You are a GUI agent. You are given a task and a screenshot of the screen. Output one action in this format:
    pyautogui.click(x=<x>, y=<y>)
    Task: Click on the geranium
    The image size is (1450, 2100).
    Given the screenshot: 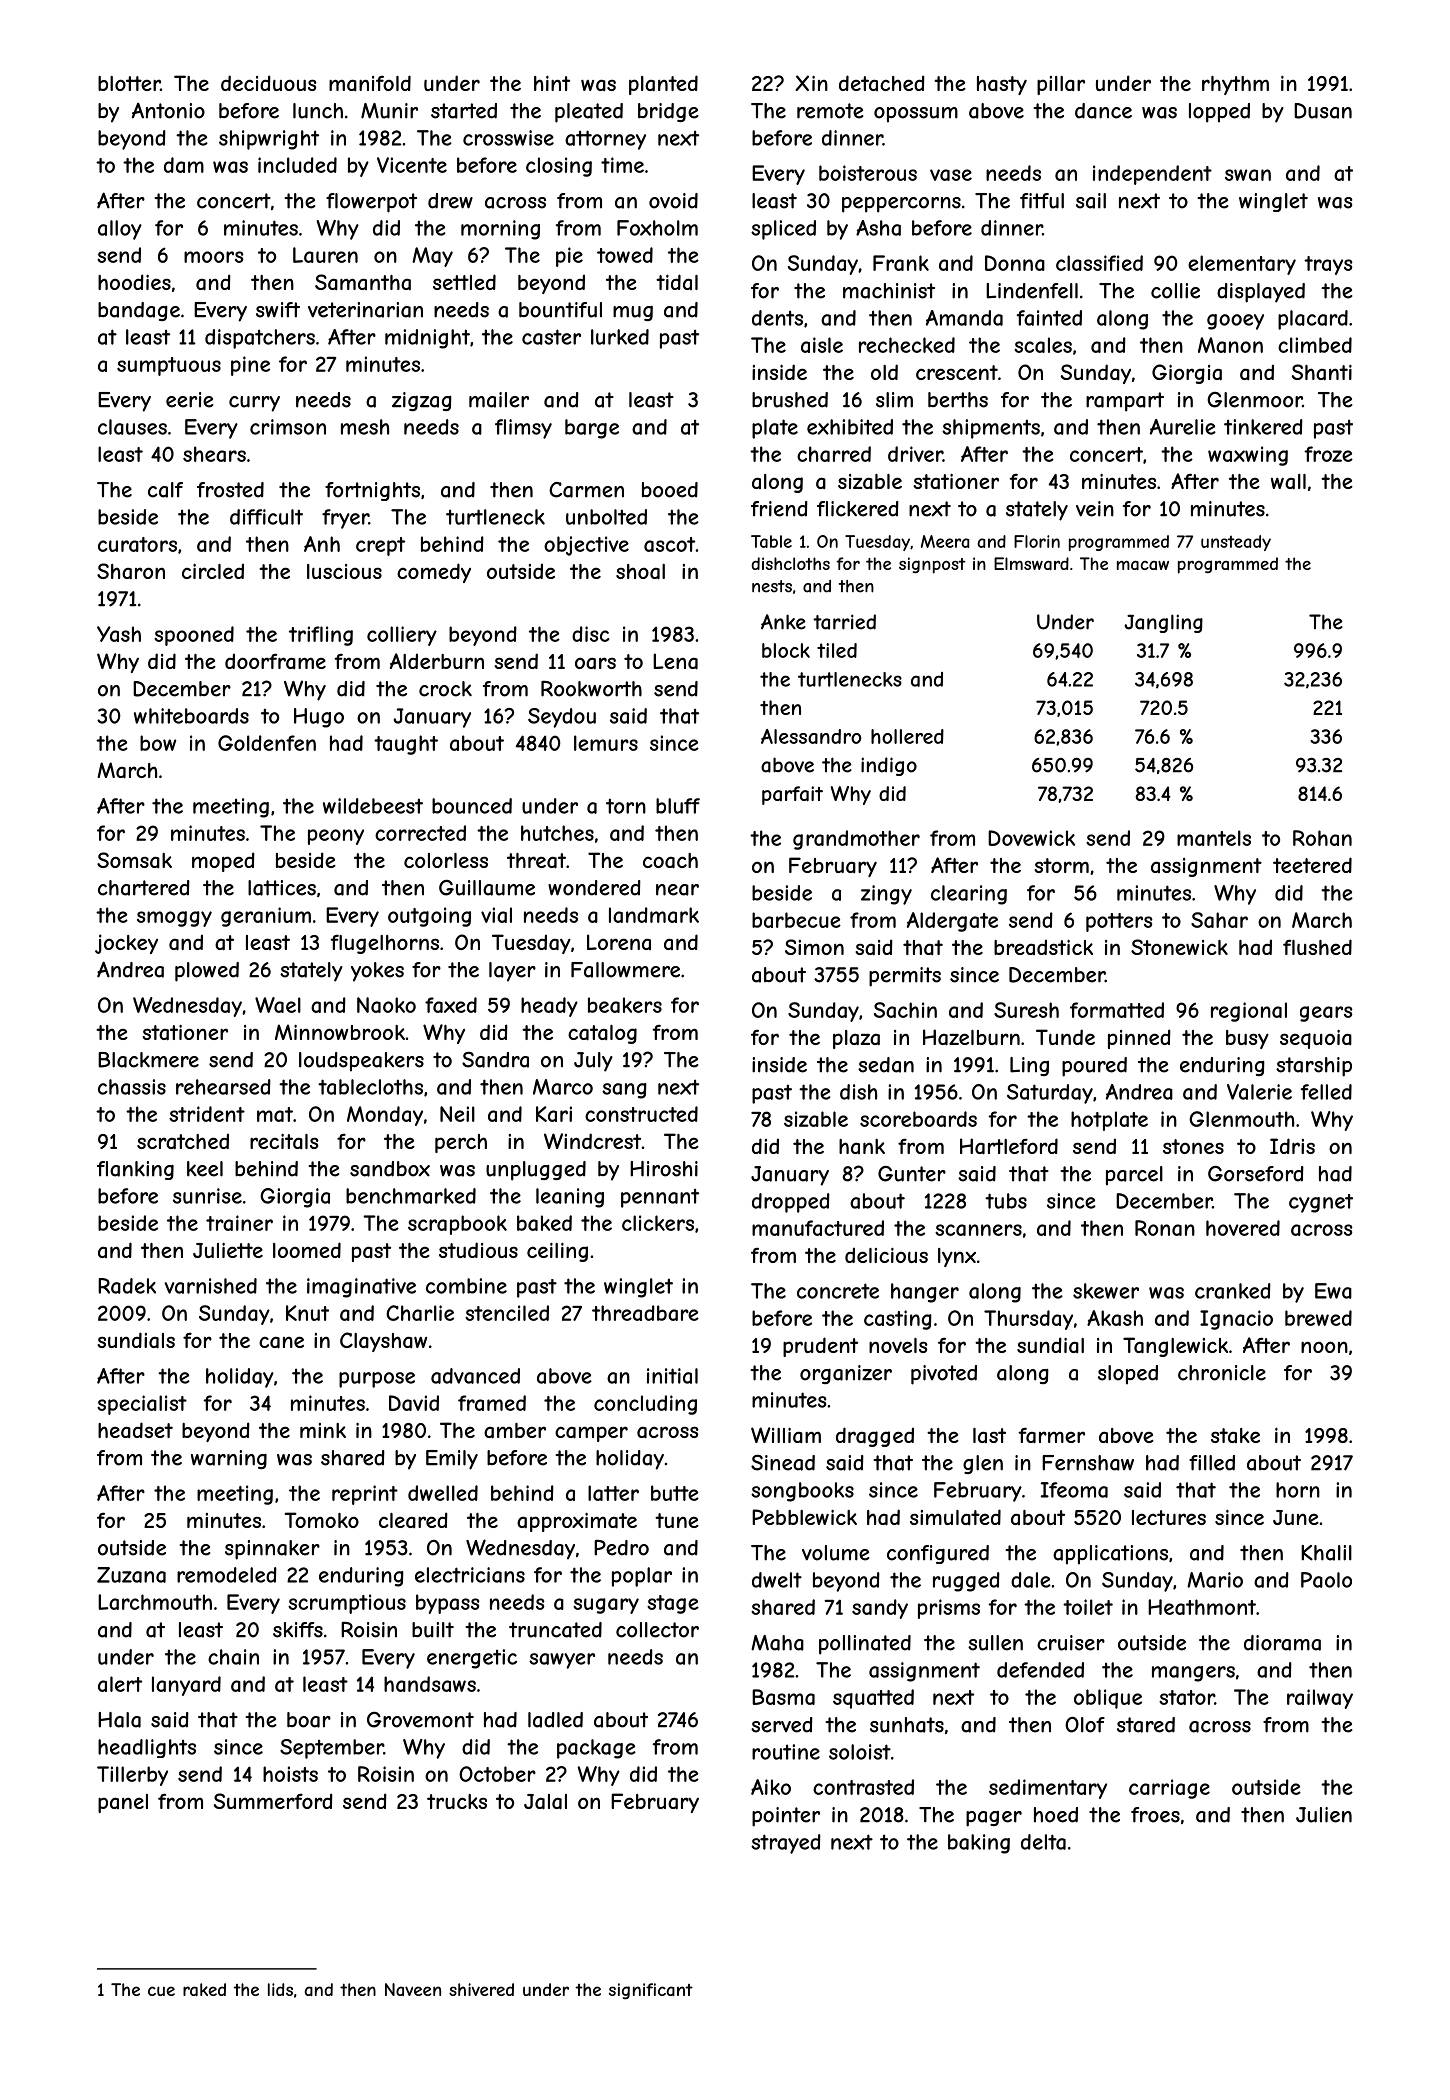 What is the action you would take?
    pyautogui.click(x=266, y=917)
